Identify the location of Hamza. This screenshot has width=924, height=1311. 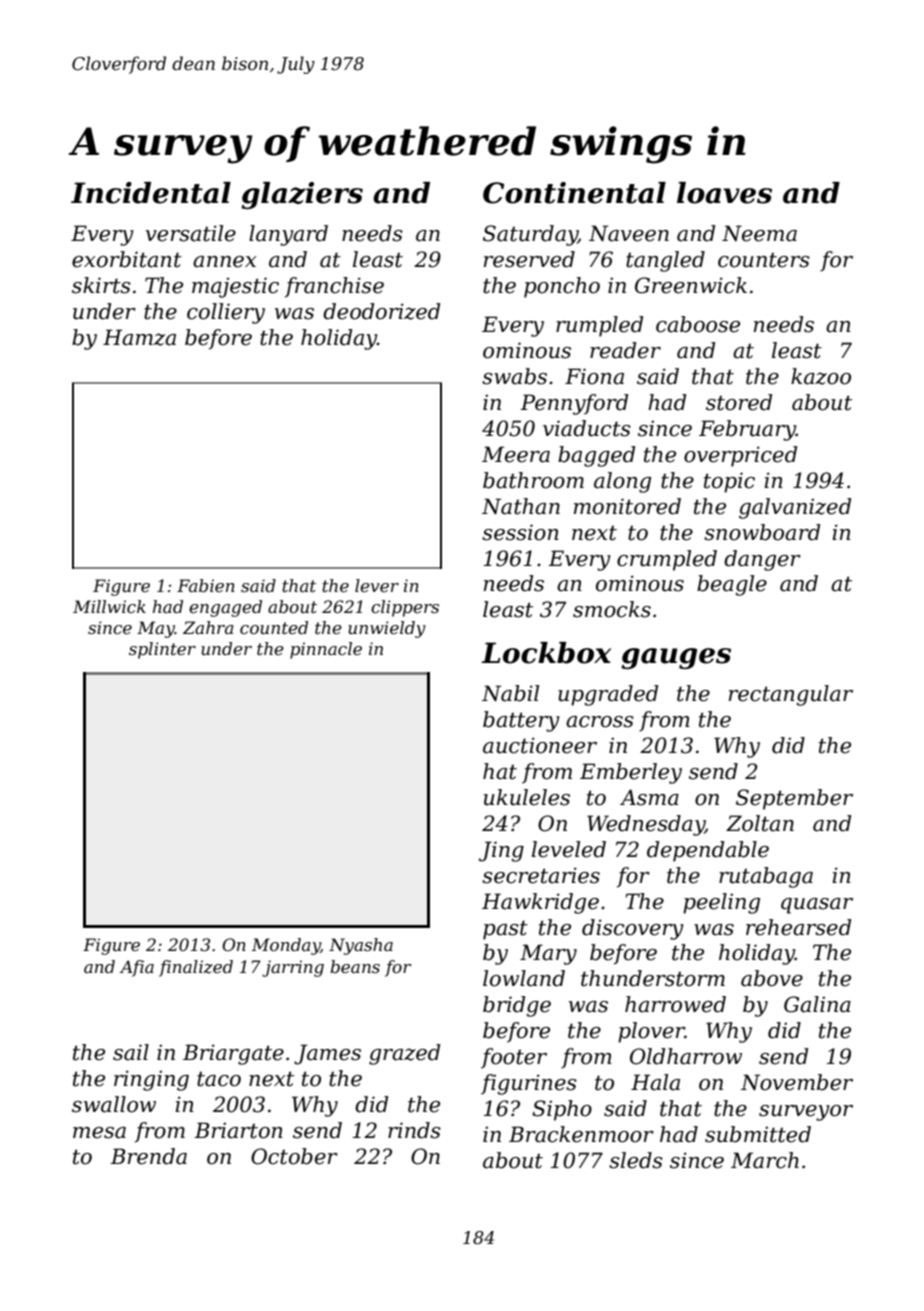
(139, 337).
